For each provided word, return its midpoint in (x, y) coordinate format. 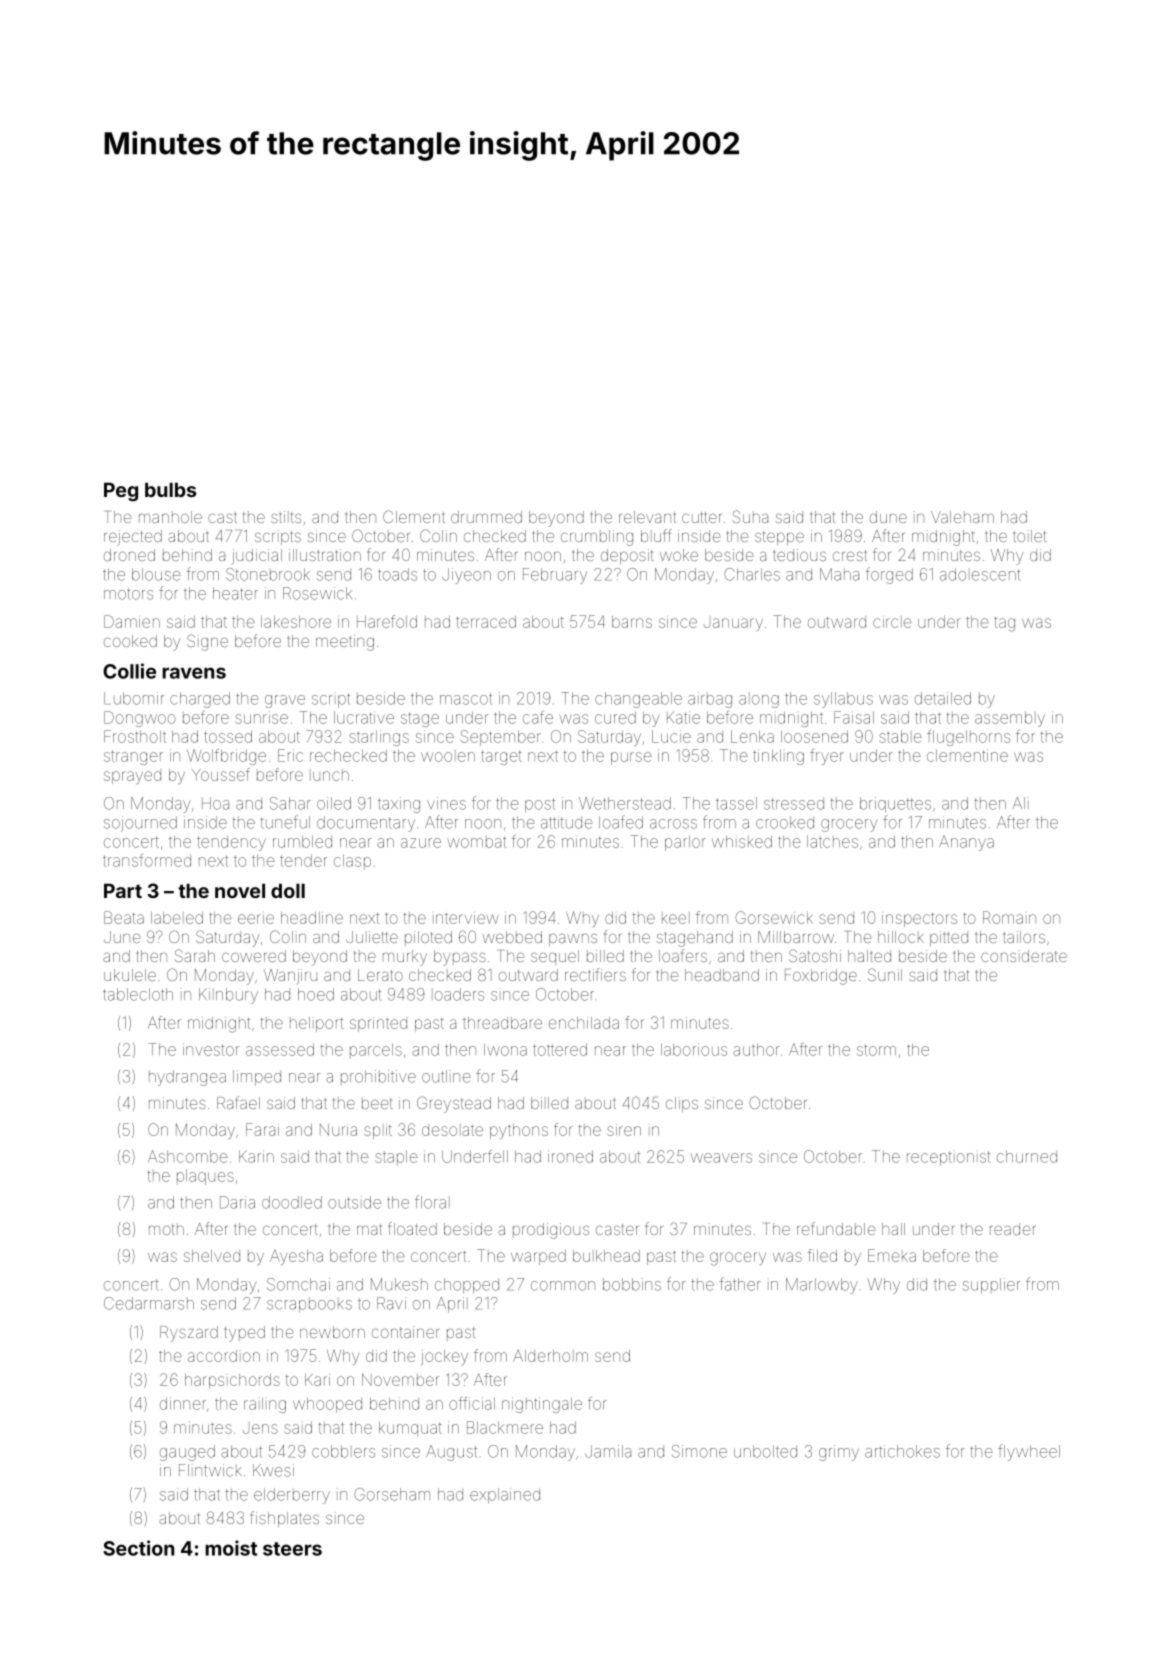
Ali (1021, 803)
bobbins (632, 1284)
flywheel (1029, 1452)
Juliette (372, 937)
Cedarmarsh (149, 1303)
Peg (121, 491)
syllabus (843, 700)
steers (292, 1549)
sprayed (132, 776)
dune (888, 517)
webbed (512, 937)
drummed (486, 517)
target (501, 757)
